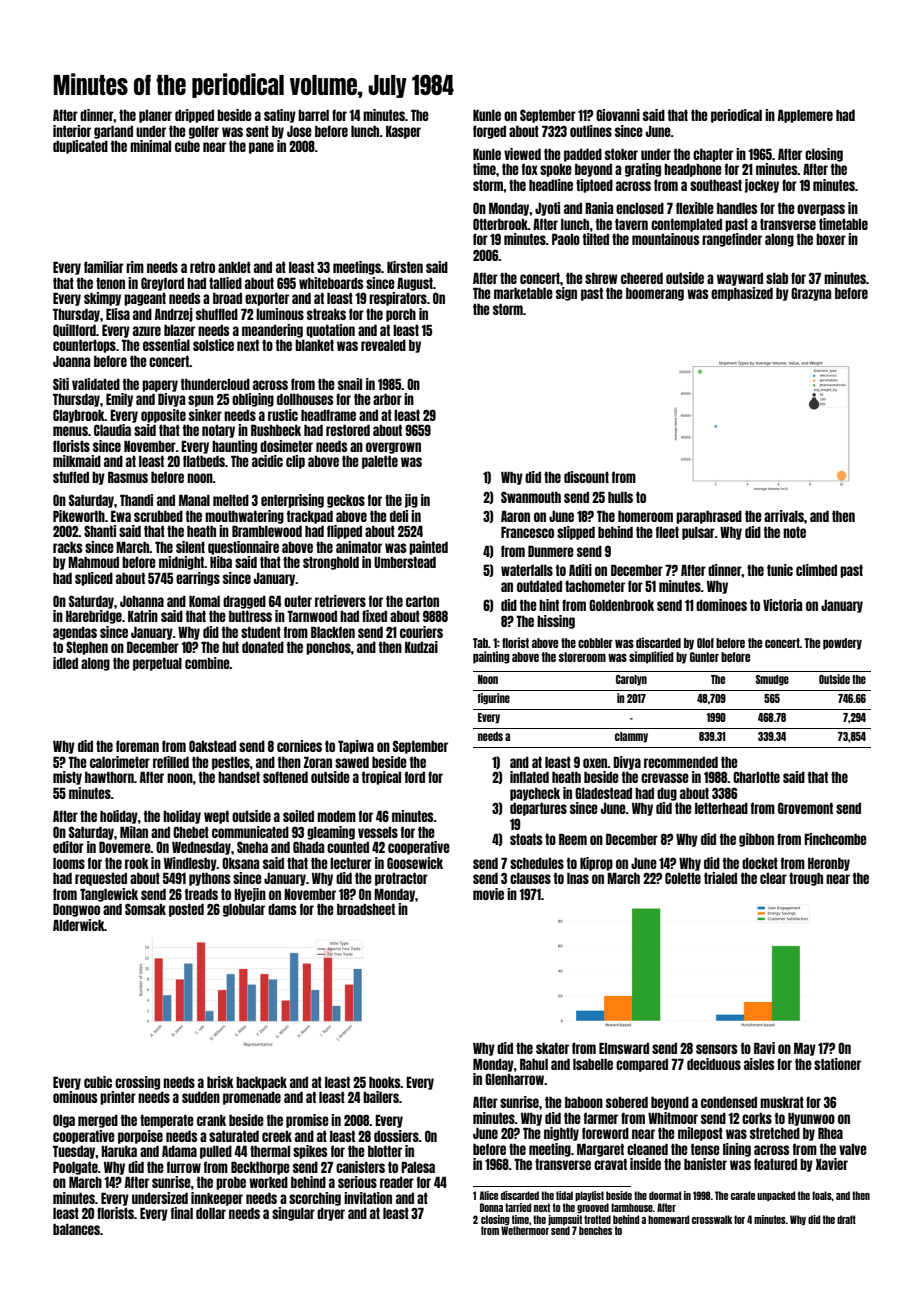 Image resolution: width=924 pixels, height=1308 pixels. Describe the element at coordinates (523, 293) in the screenshot. I see `marketable` at that location.
